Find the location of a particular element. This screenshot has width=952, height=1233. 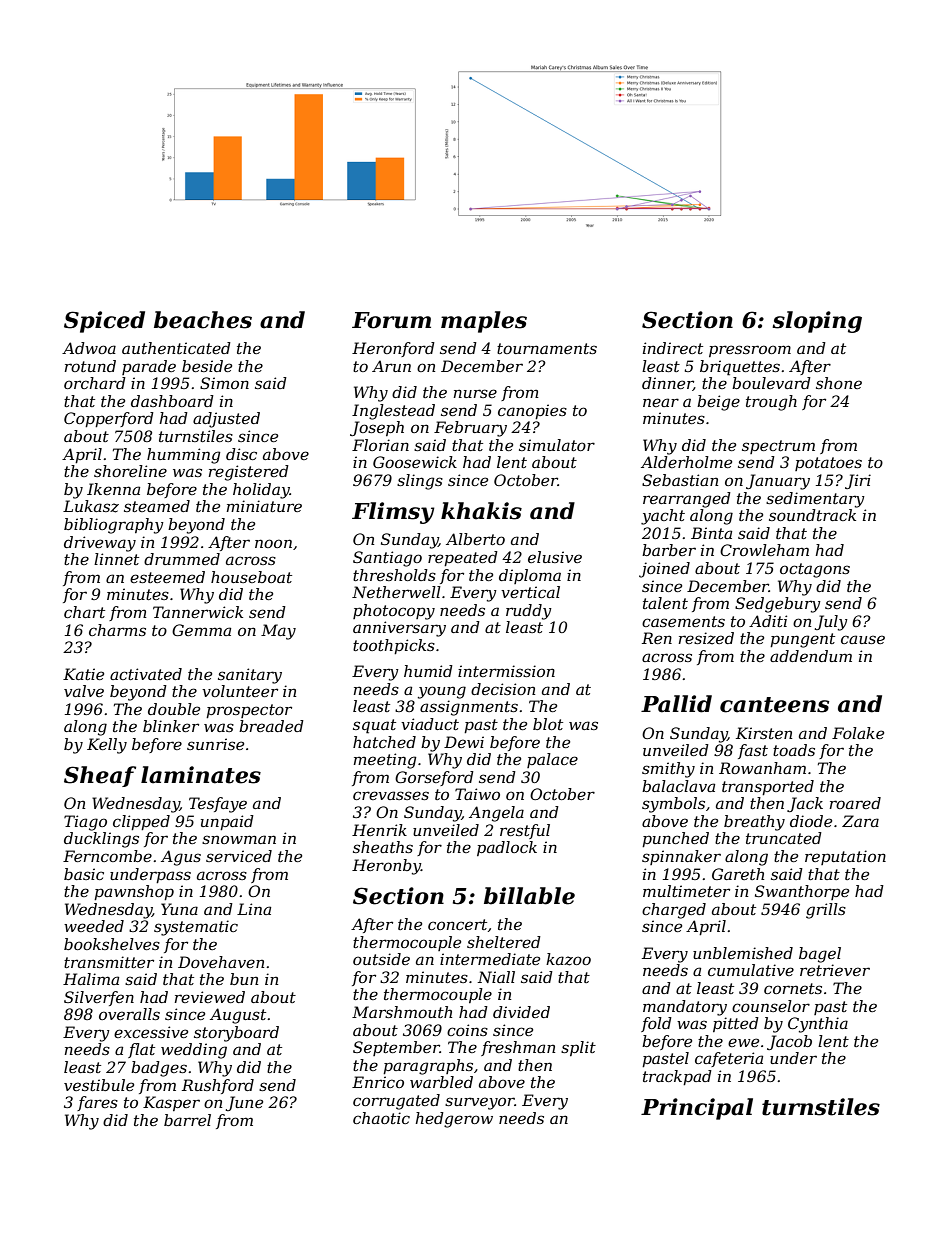

warbled is located at coordinates (441, 1082).
